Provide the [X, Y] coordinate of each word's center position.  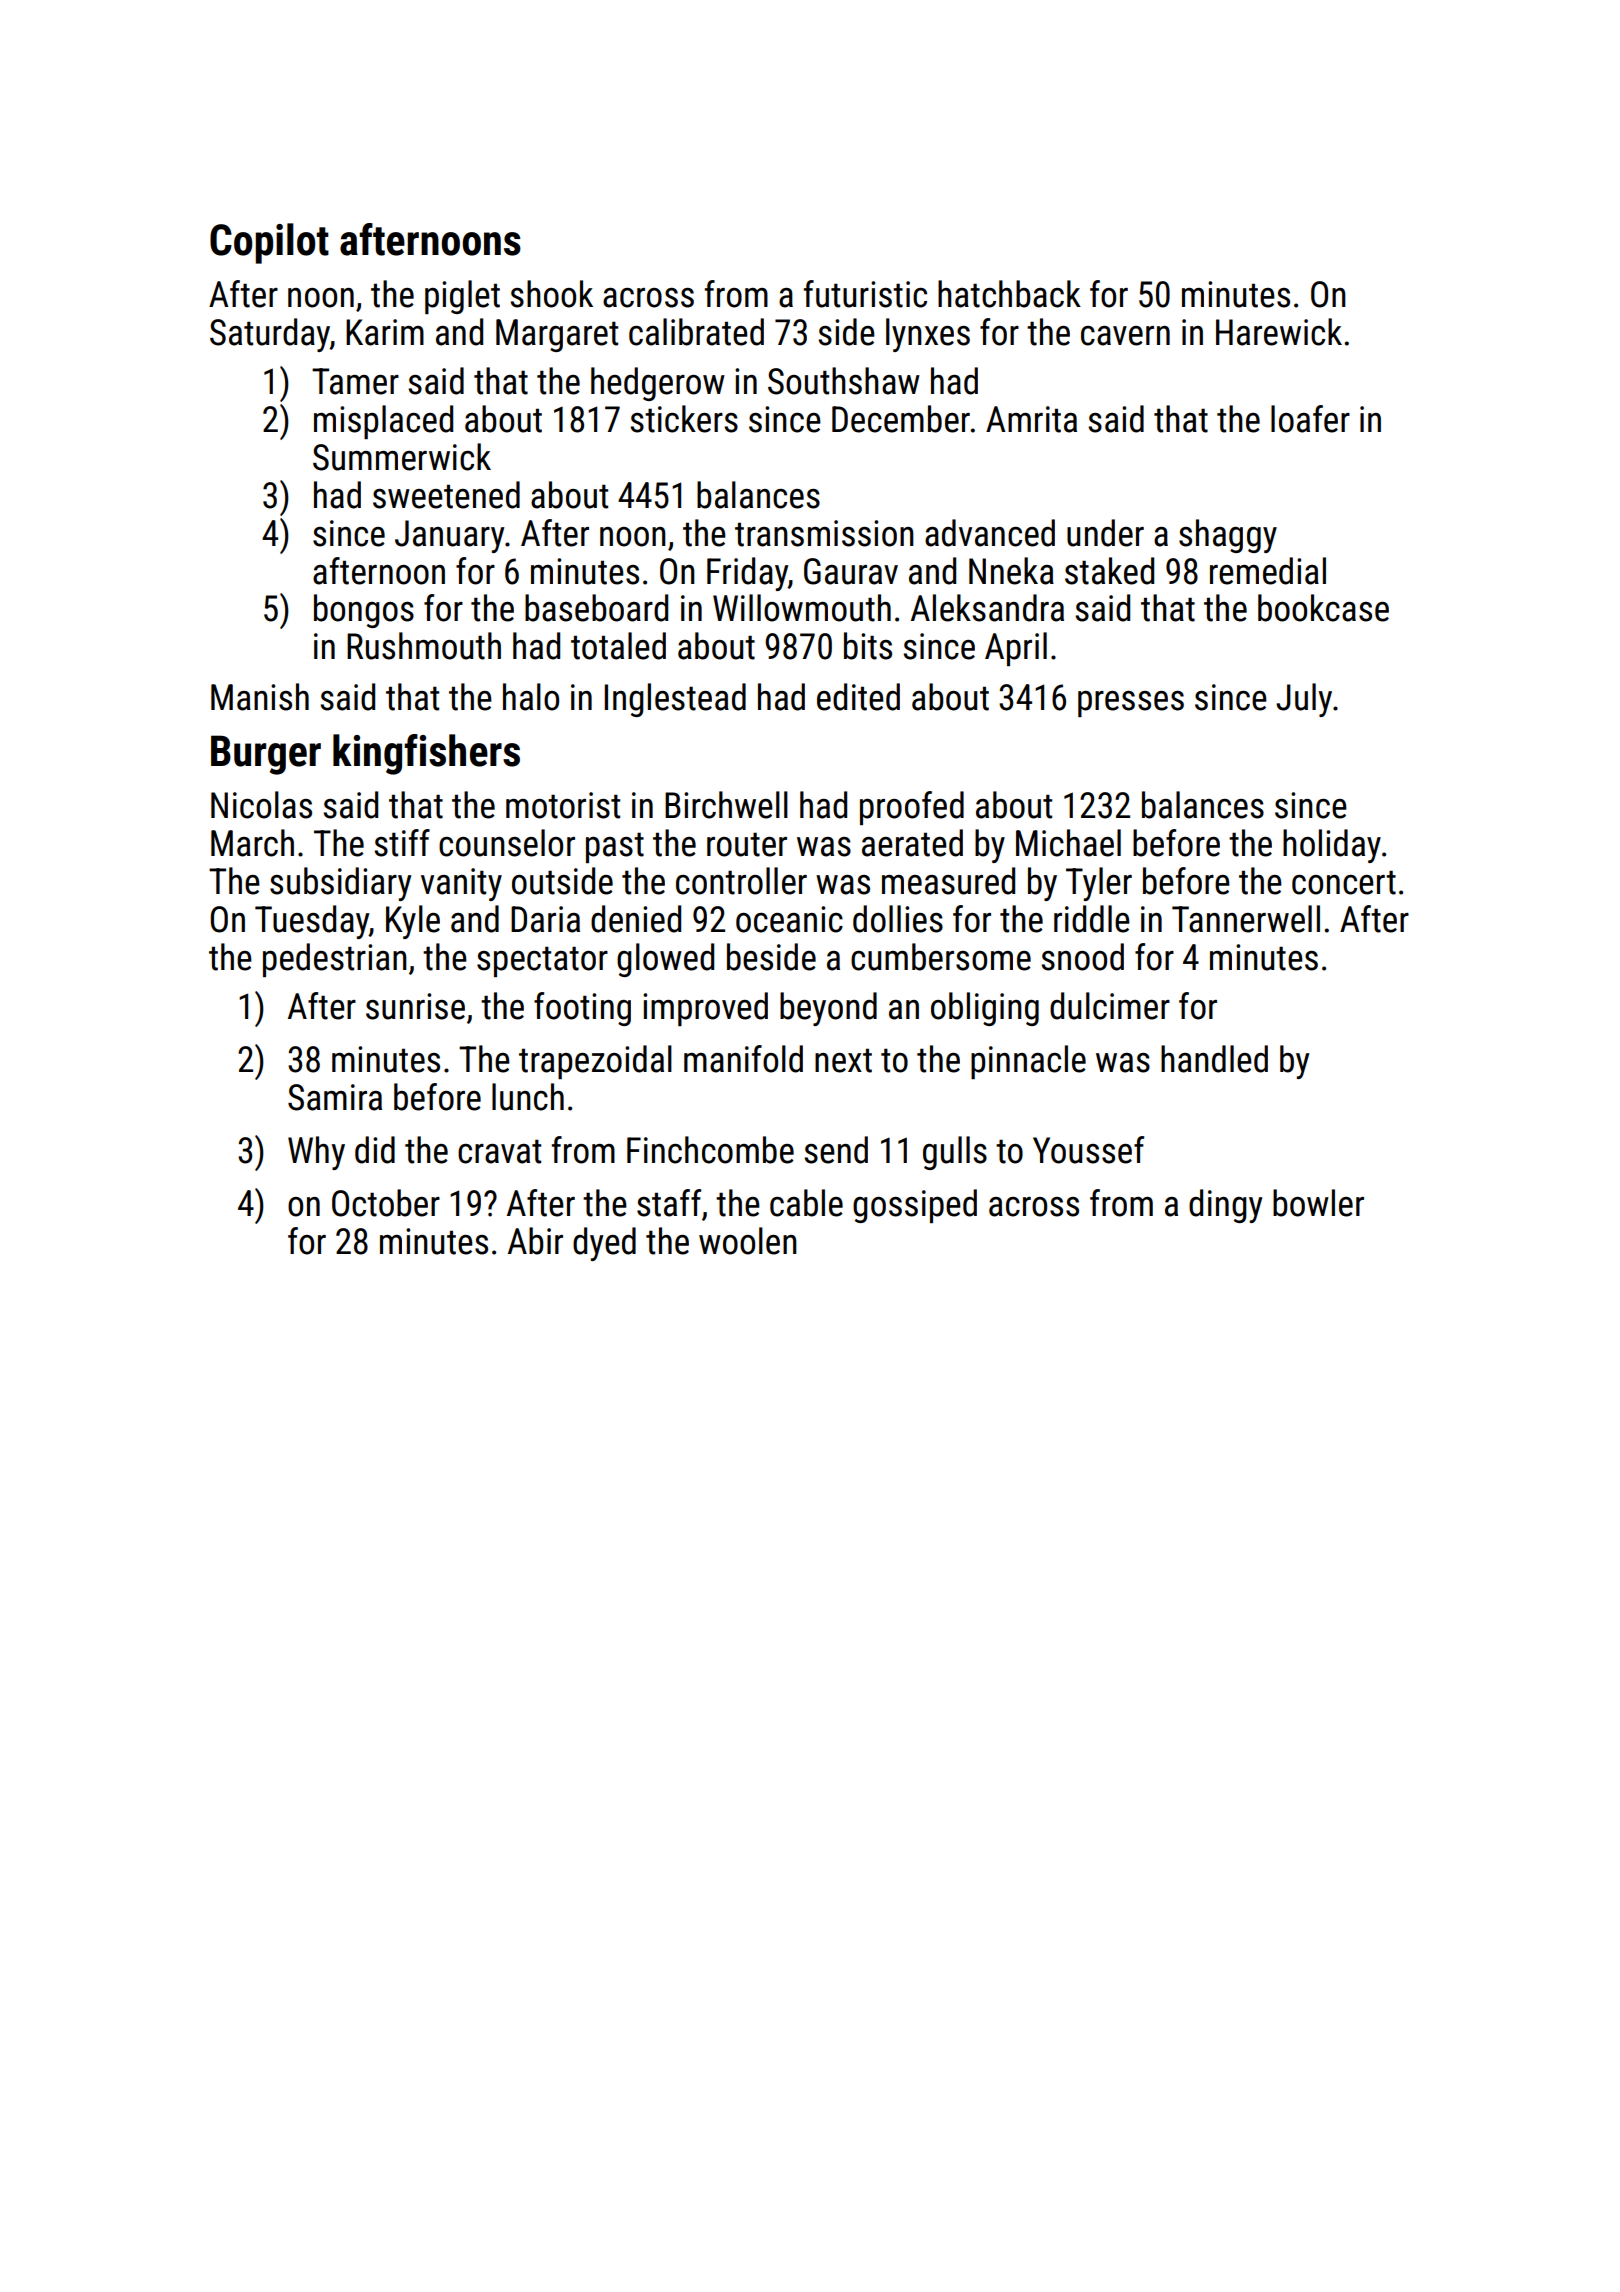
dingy [1226, 1206]
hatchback [1009, 294]
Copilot [269, 243]
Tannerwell [1246, 919]
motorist [563, 805]
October [386, 1203]
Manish [260, 697]
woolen [748, 1241]
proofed [912, 808]
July [1304, 700]
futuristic [865, 294]
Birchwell [726, 805]
